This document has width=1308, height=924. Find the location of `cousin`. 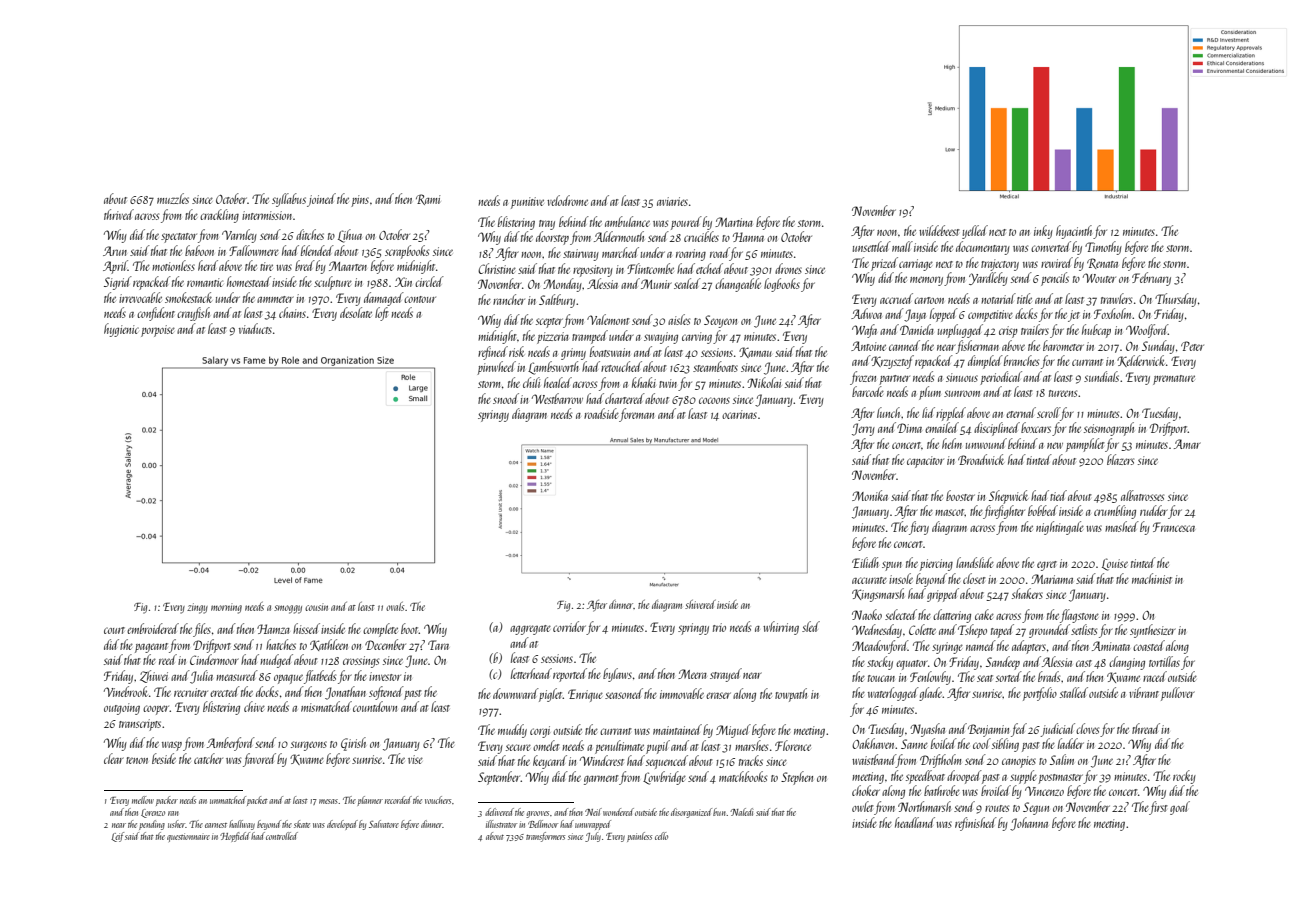

cousin is located at coordinates (316, 608).
